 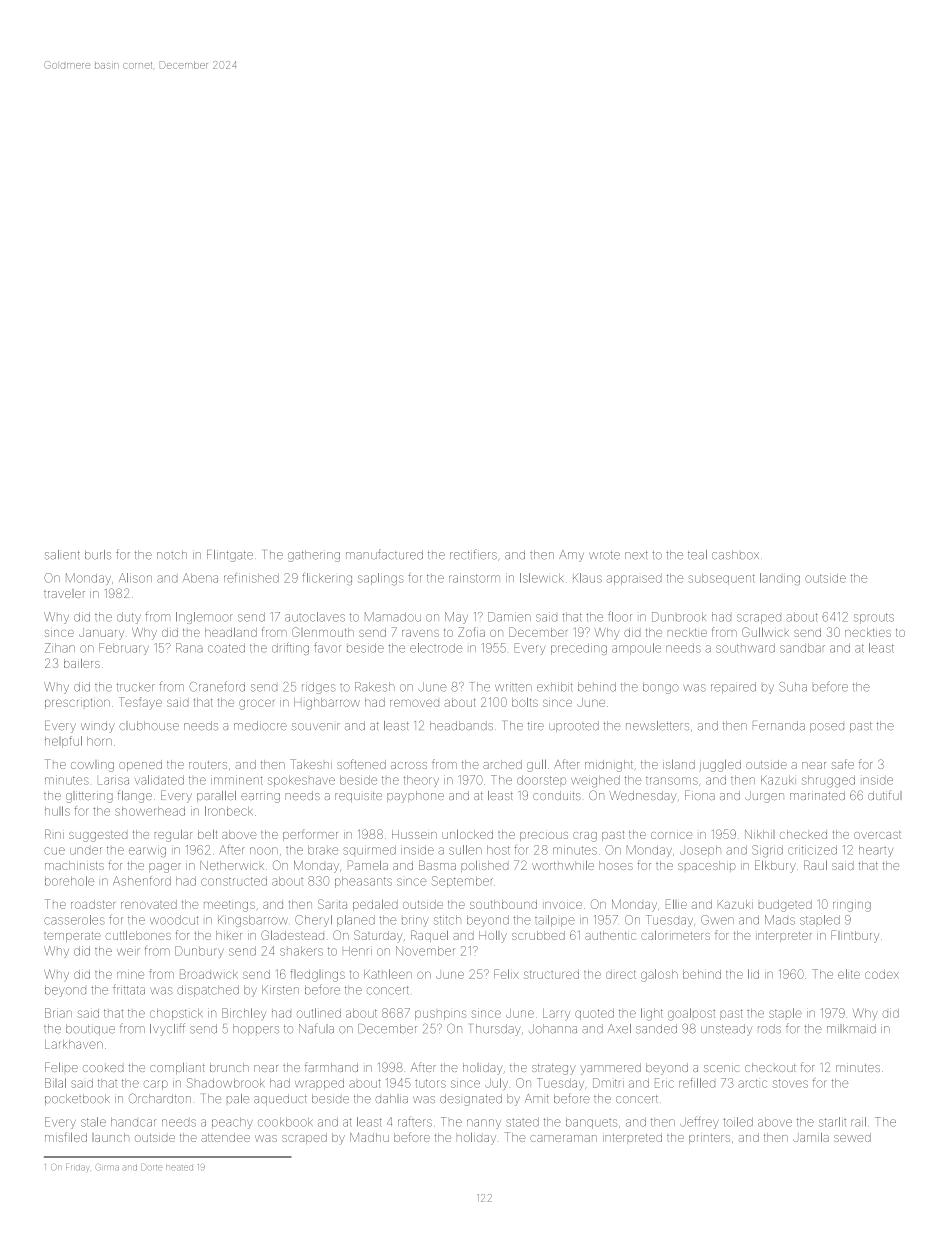 I want to click on cameraman, so click(x=563, y=1138).
